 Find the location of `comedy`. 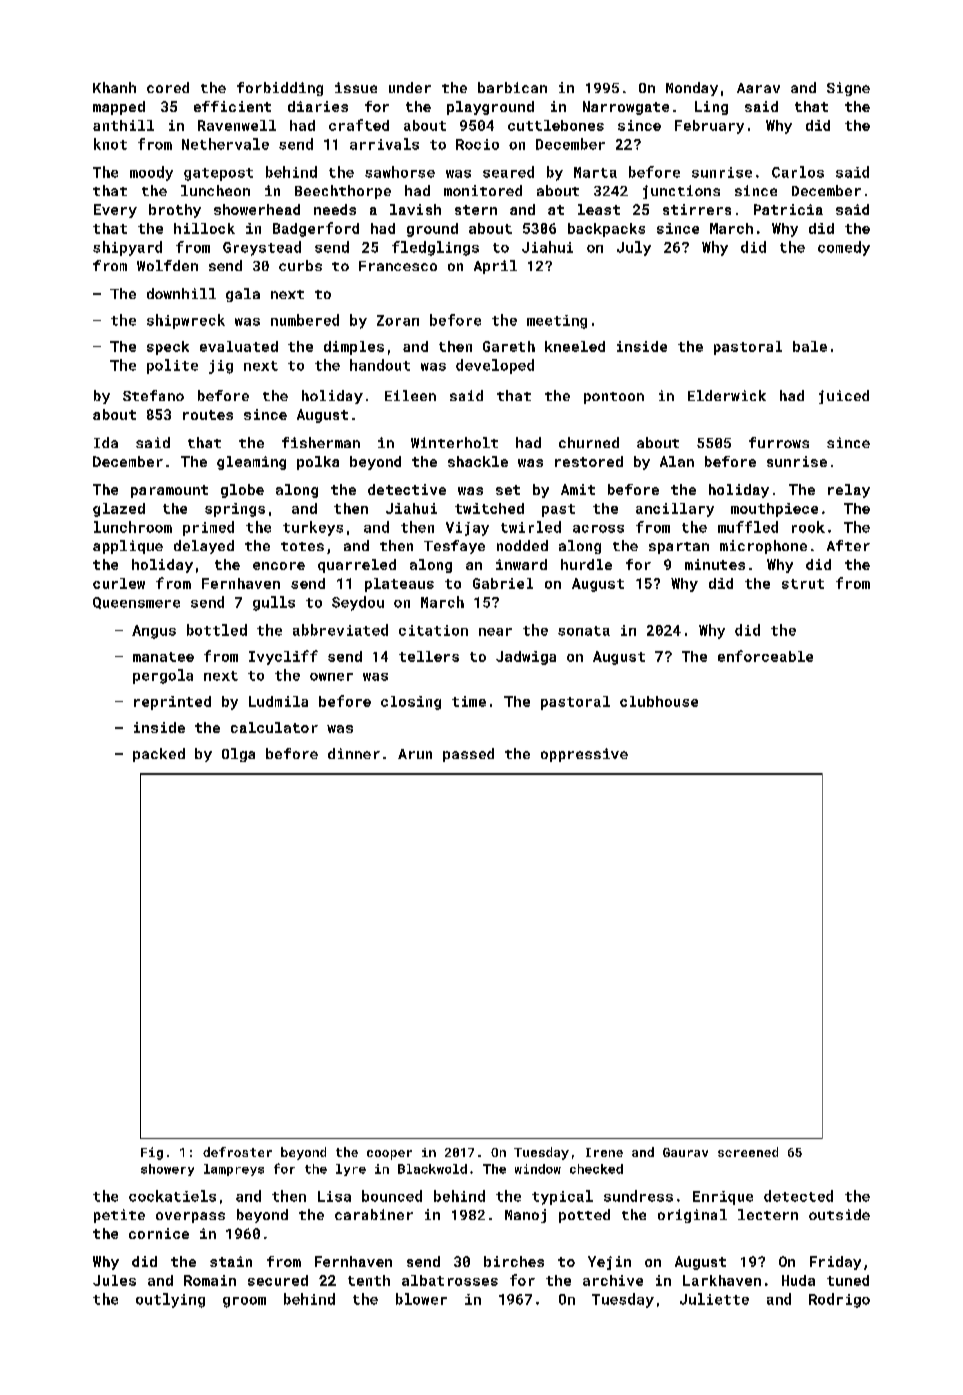

comedy is located at coordinates (844, 248).
